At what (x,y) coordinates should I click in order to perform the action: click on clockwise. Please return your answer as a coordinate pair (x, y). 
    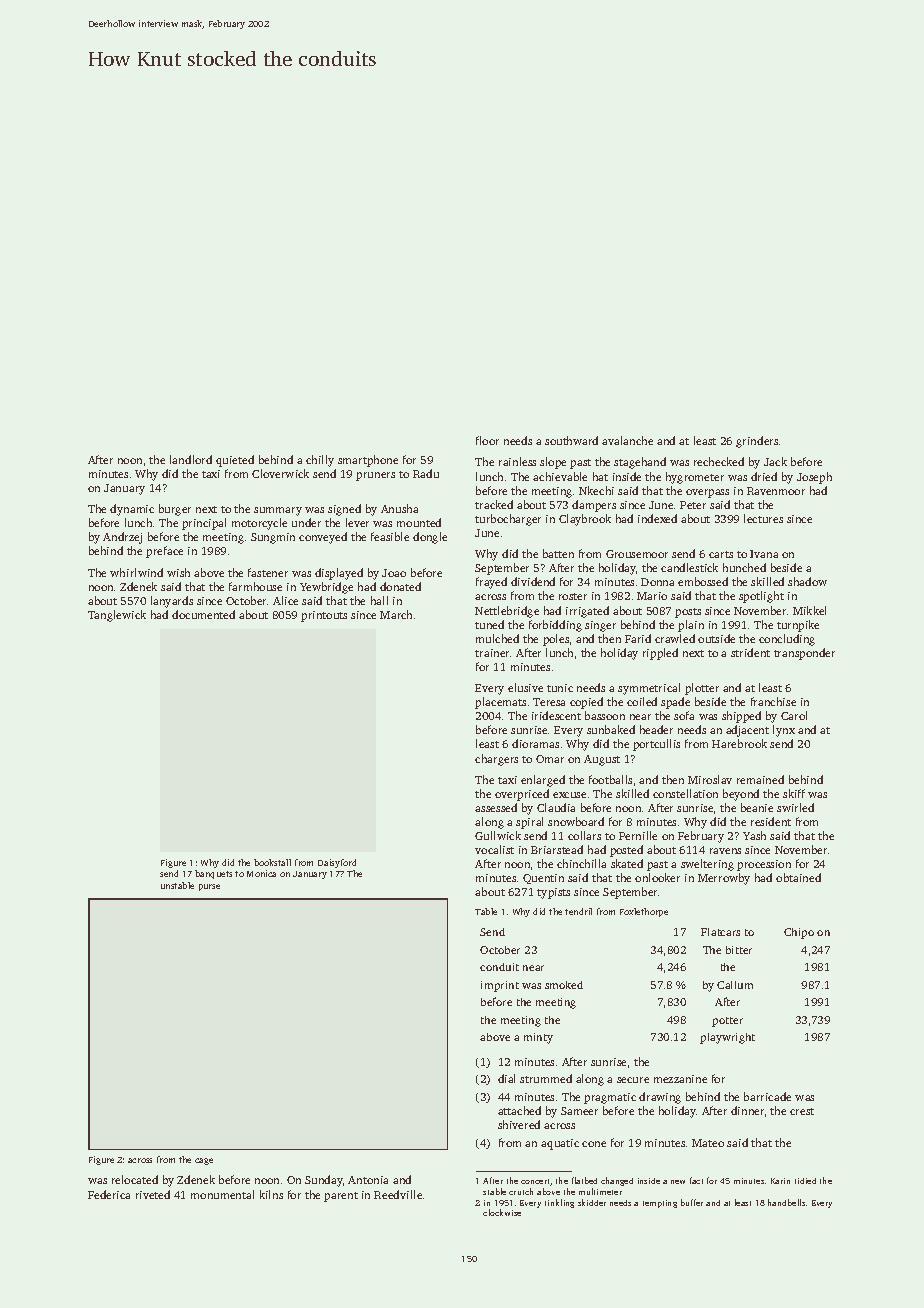
    Looking at the image, I should click on (502, 1212).
